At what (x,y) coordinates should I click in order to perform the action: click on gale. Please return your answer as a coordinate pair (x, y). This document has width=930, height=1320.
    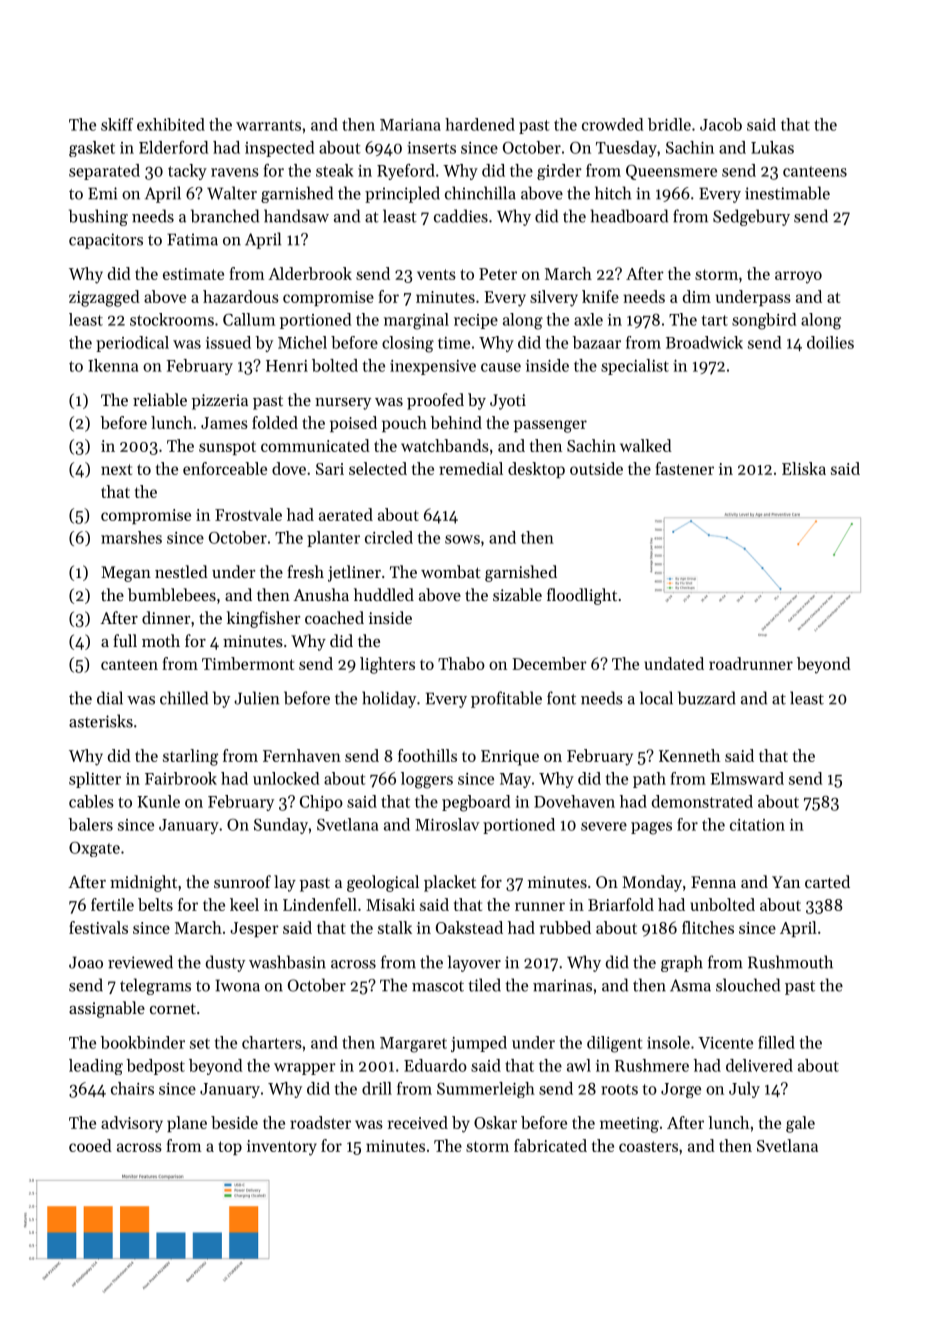
    Looking at the image, I should click on (800, 1124).
